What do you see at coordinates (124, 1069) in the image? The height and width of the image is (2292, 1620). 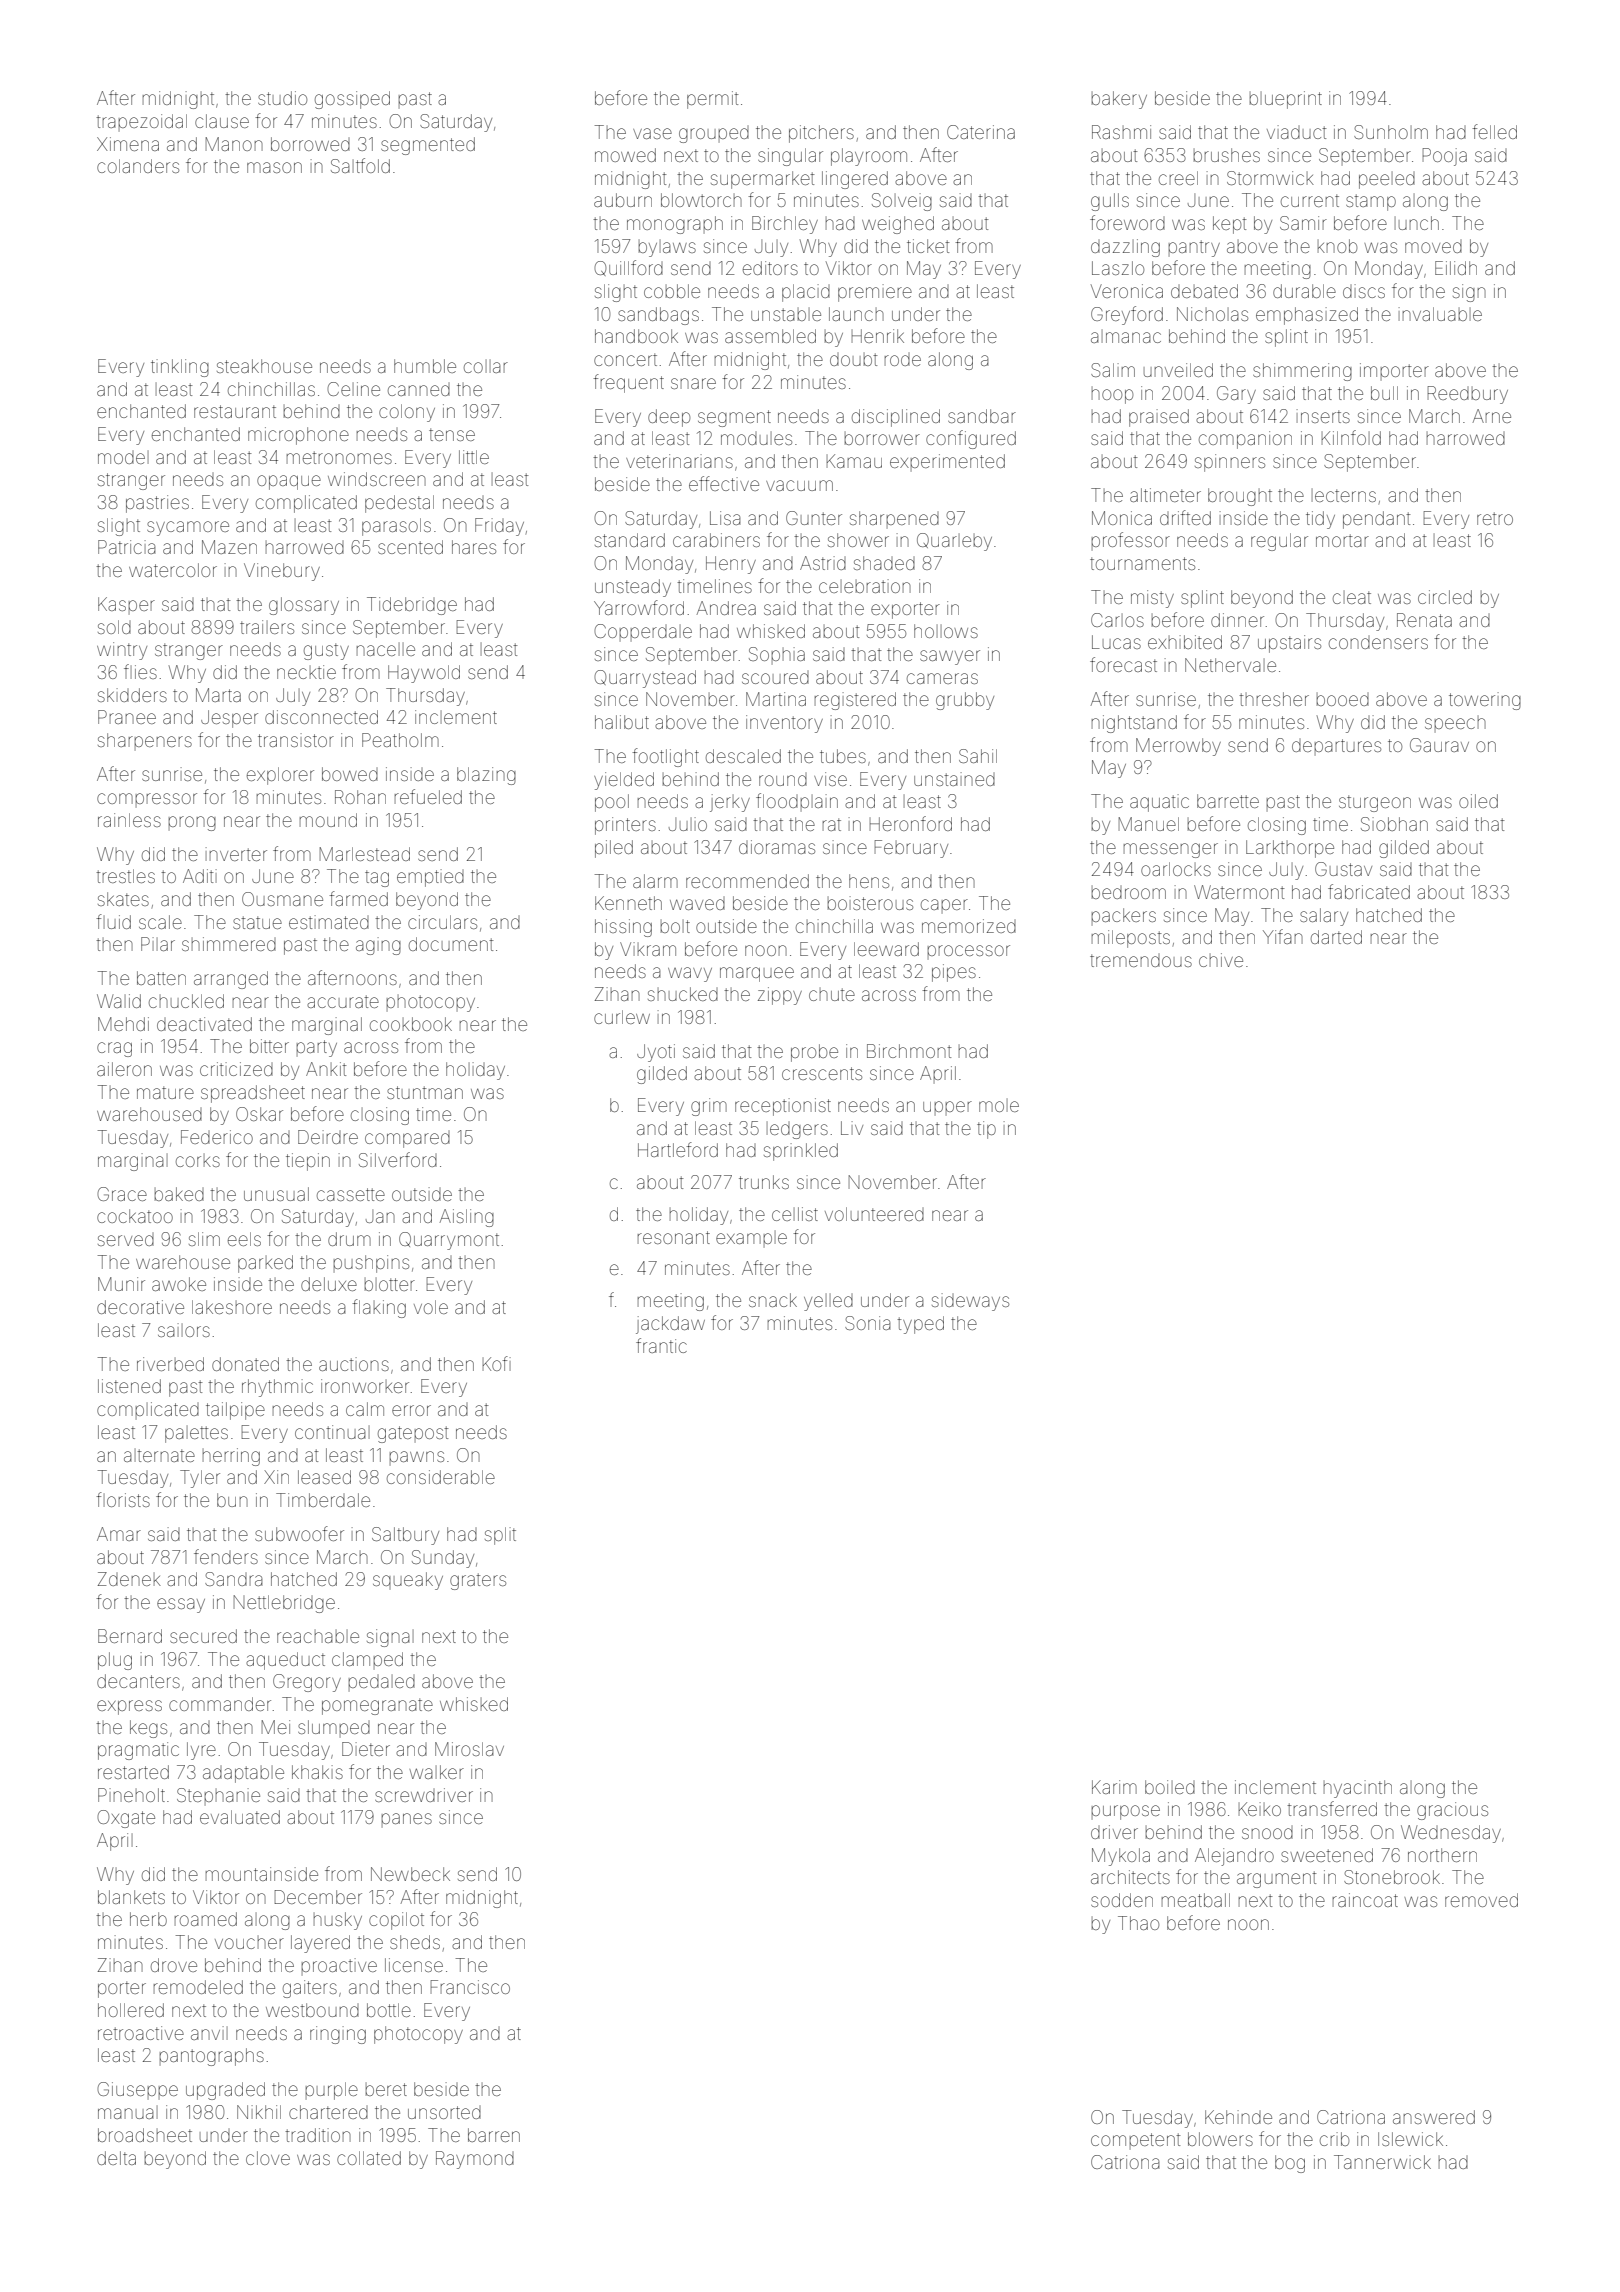 I see `aileron` at bounding box center [124, 1069].
